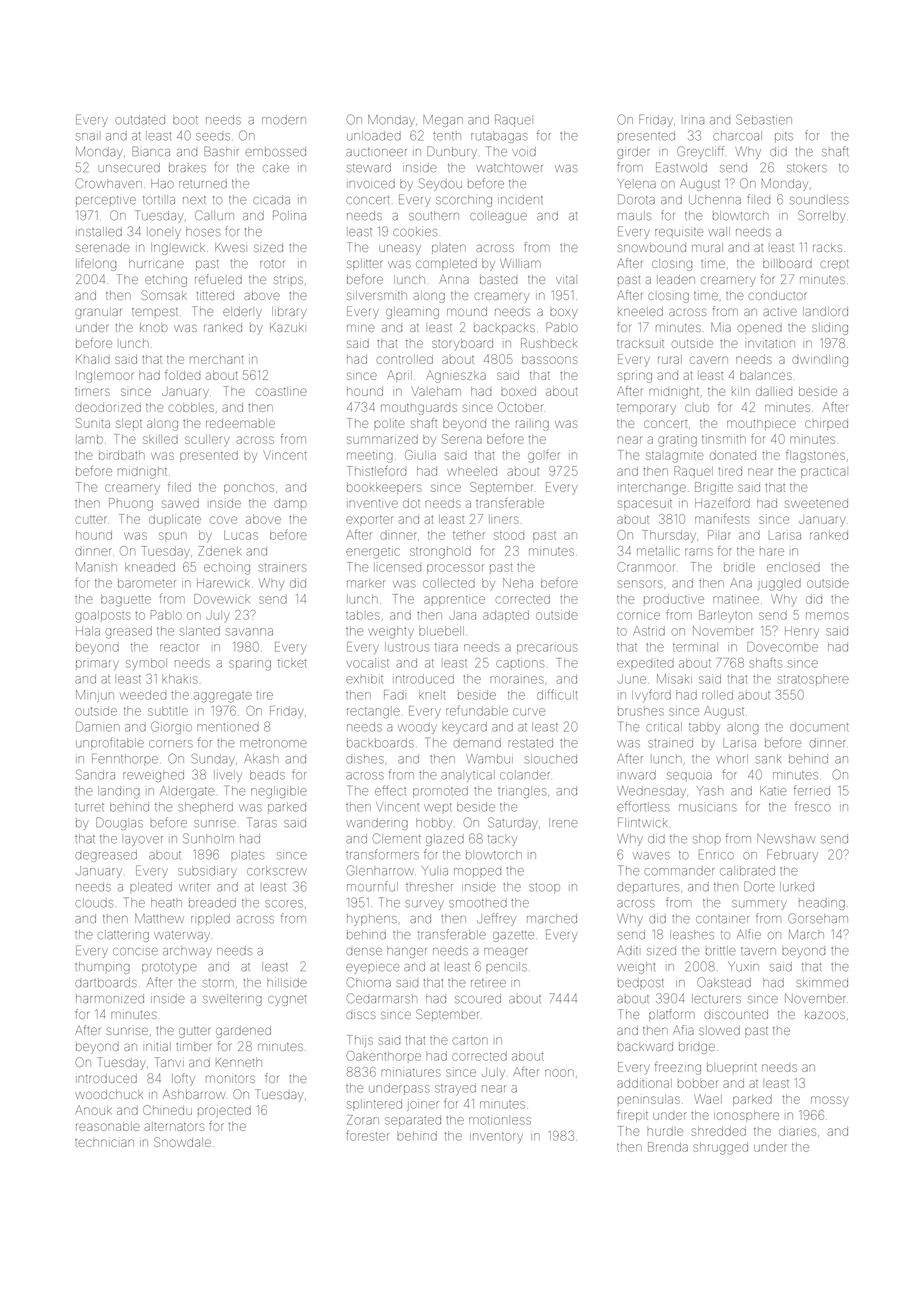 This screenshot has width=924, height=1308. What do you see at coordinates (830, 329) in the screenshot?
I see `sliding` at bounding box center [830, 329].
